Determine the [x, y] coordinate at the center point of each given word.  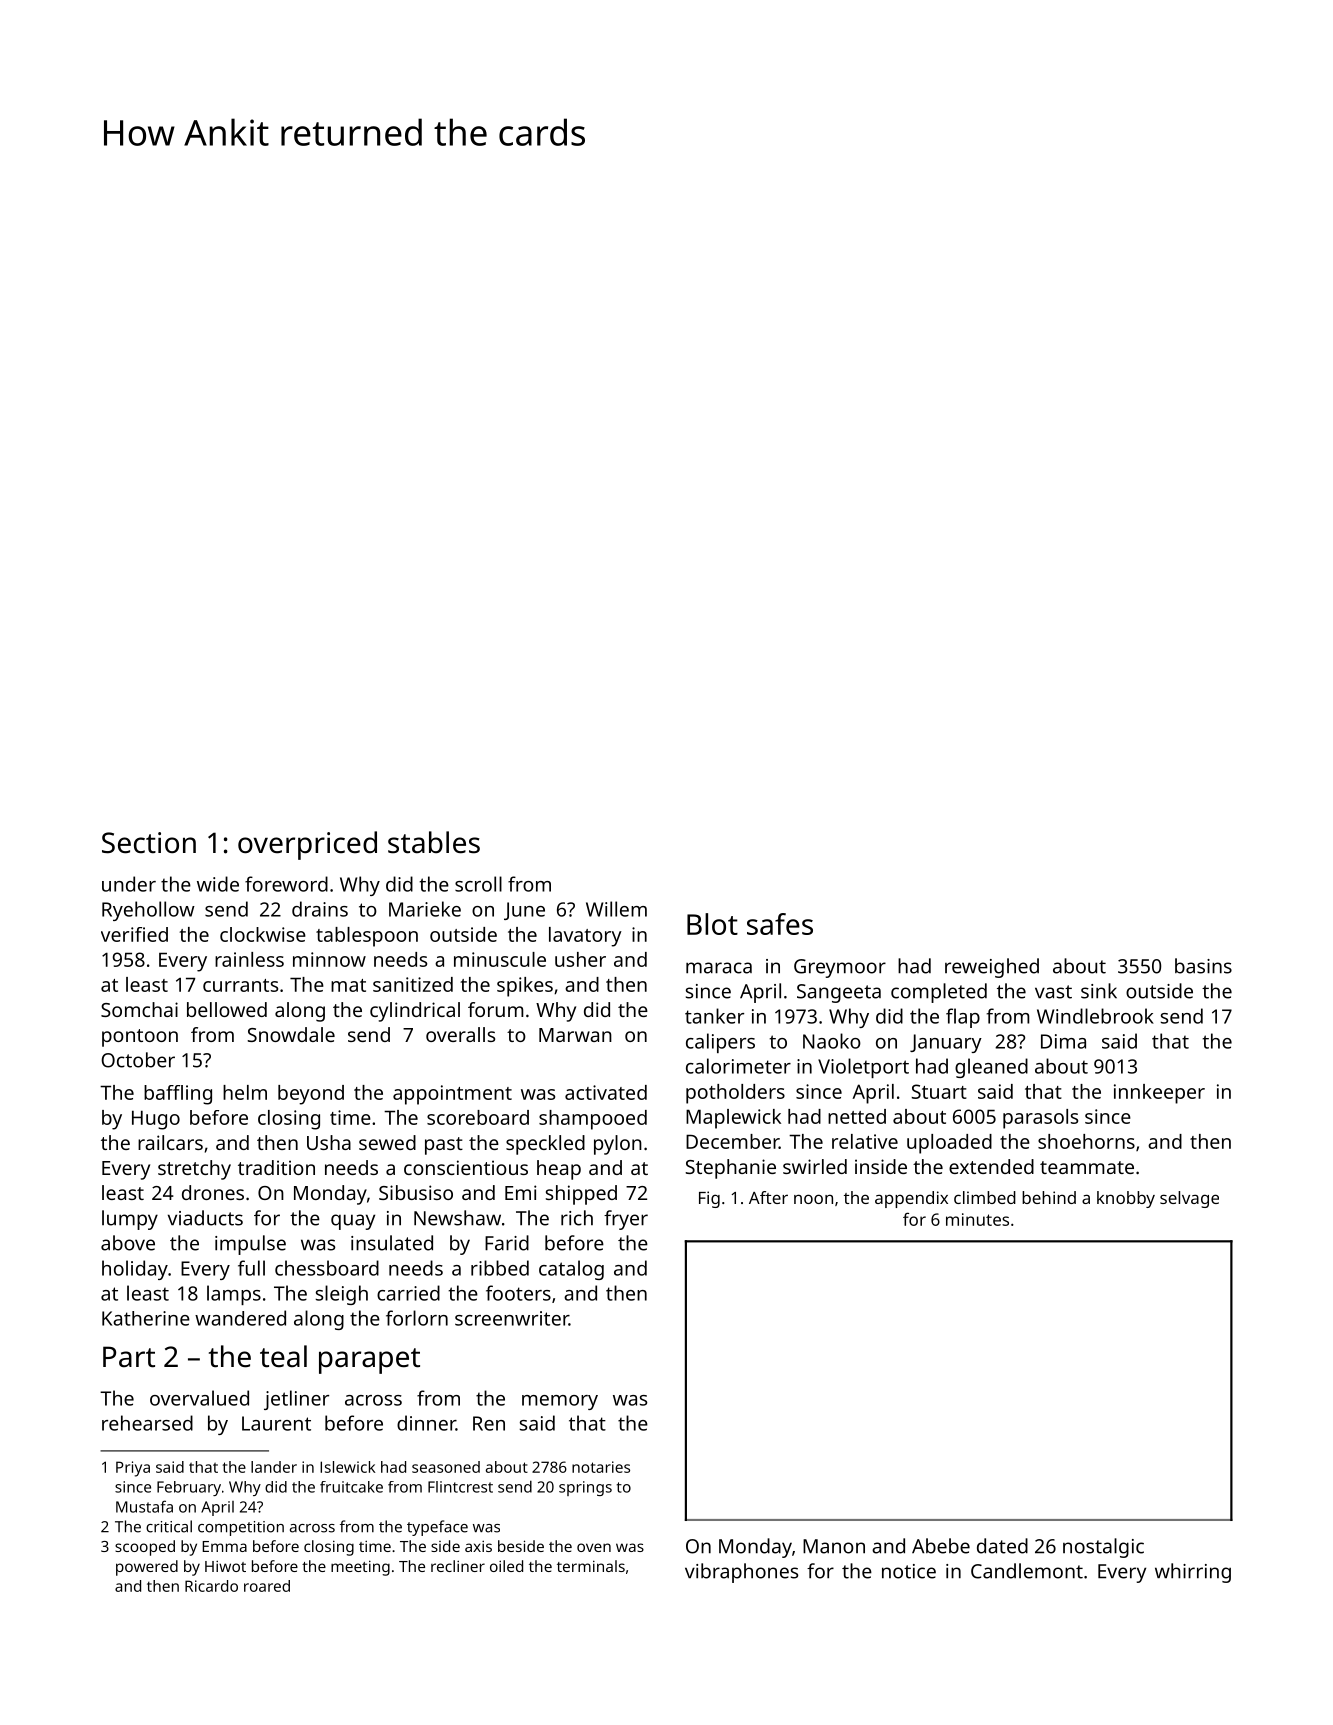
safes [780, 924]
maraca [719, 968]
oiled [506, 1566]
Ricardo [211, 1586]
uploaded [949, 1144]
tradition [276, 1167]
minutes [977, 1219]
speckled [545, 1145]
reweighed [992, 968]
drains [320, 909]
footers [518, 1293]
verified [134, 934]
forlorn [417, 1318]
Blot [712, 924]
